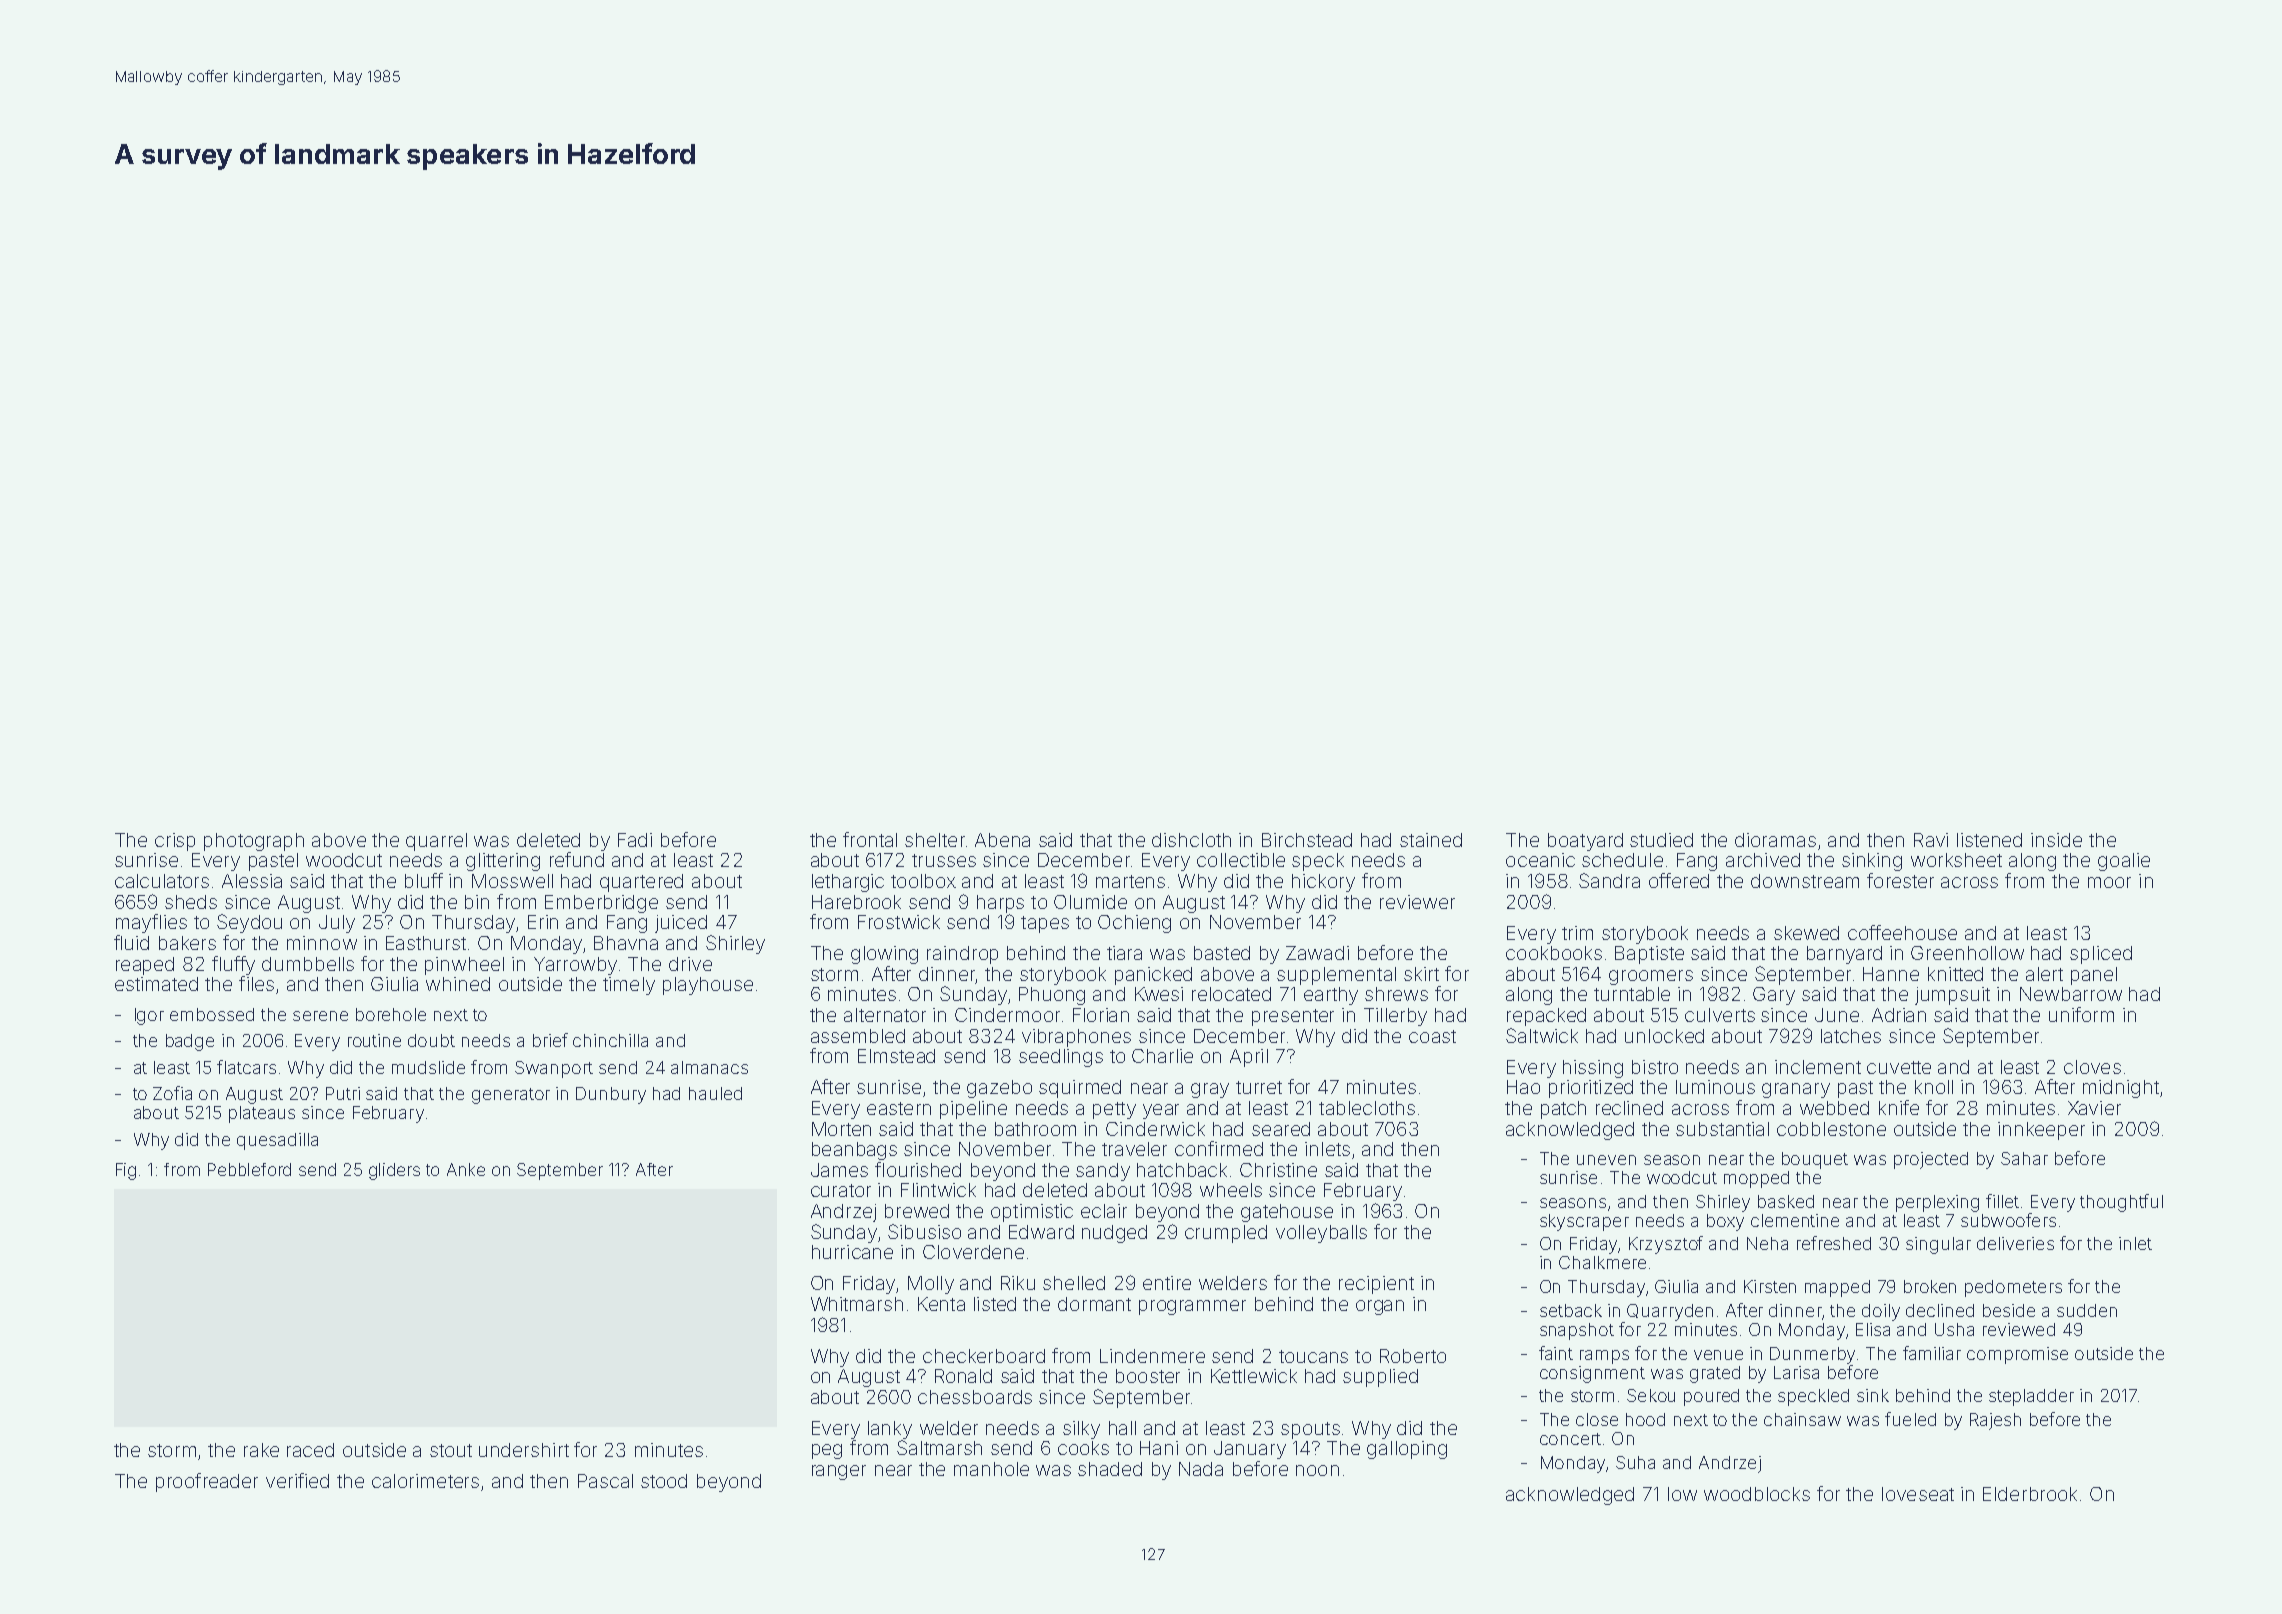 This document has width=2282, height=1614. What do you see at coordinates (1317, 1470) in the document?
I see `noon` at bounding box center [1317, 1470].
